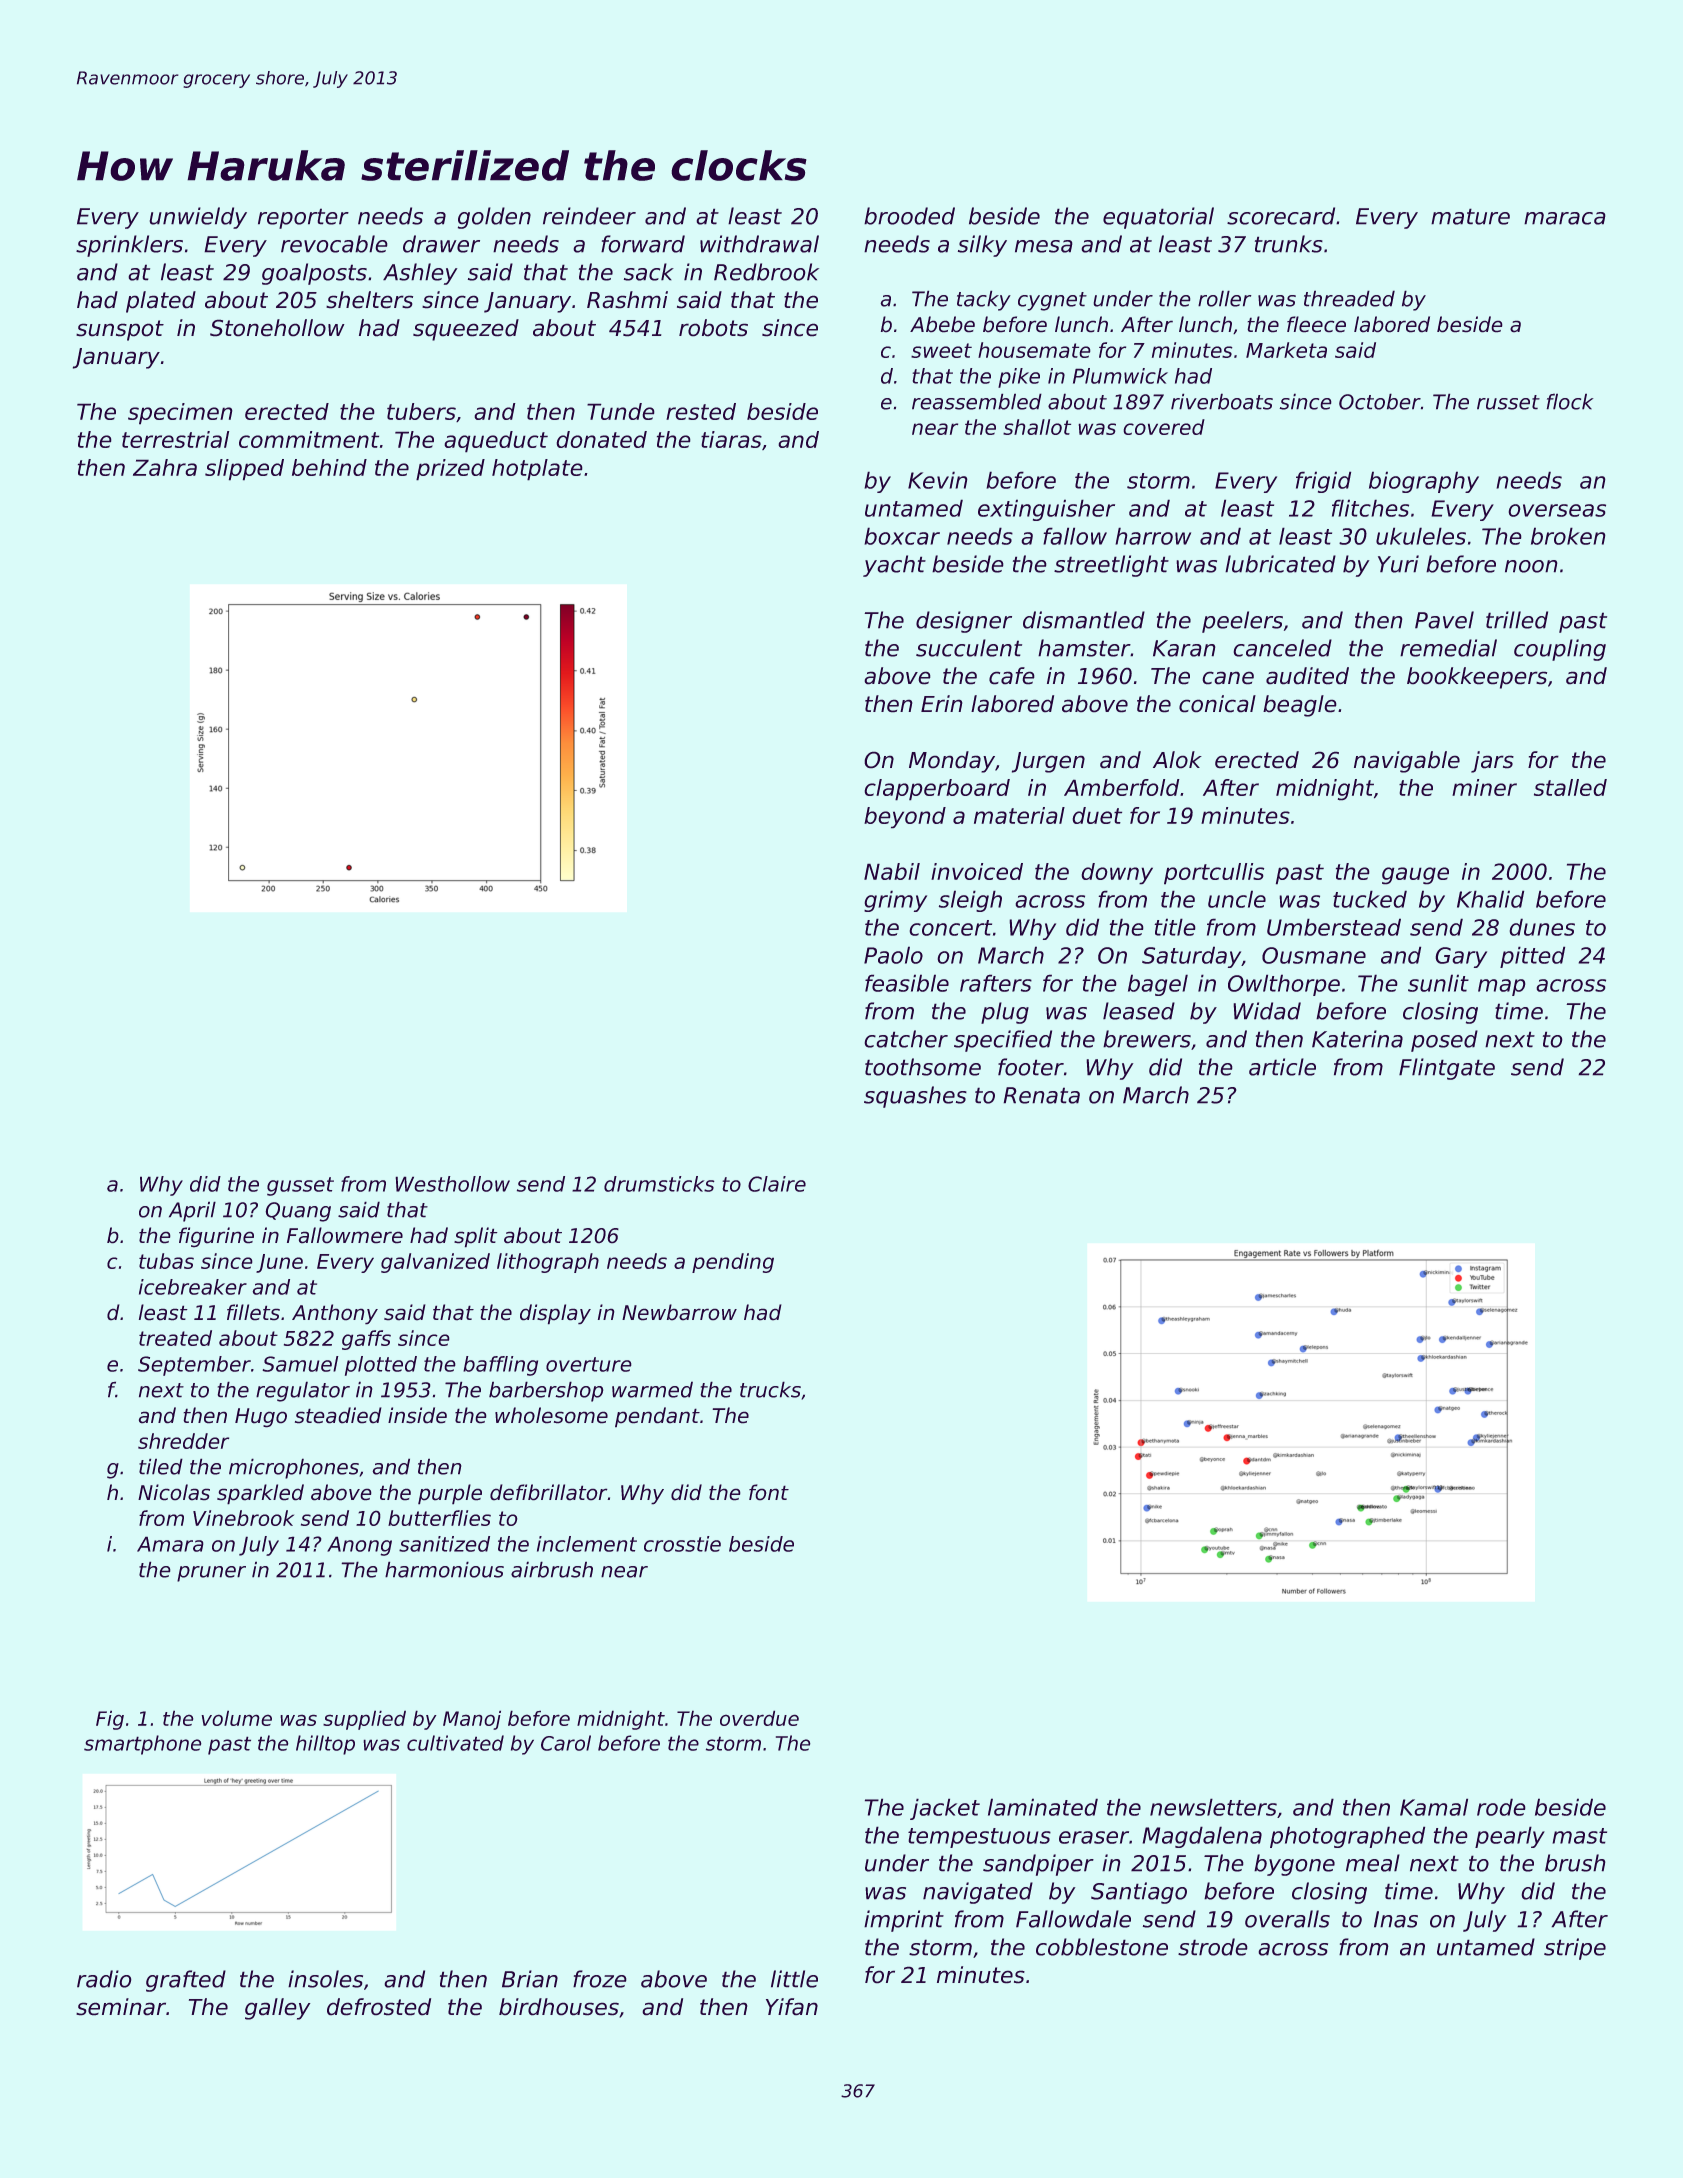  What do you see at coordinates (359, 1546) in the screenshot?
I see `Anong` at bounding box center [359, 1546].
